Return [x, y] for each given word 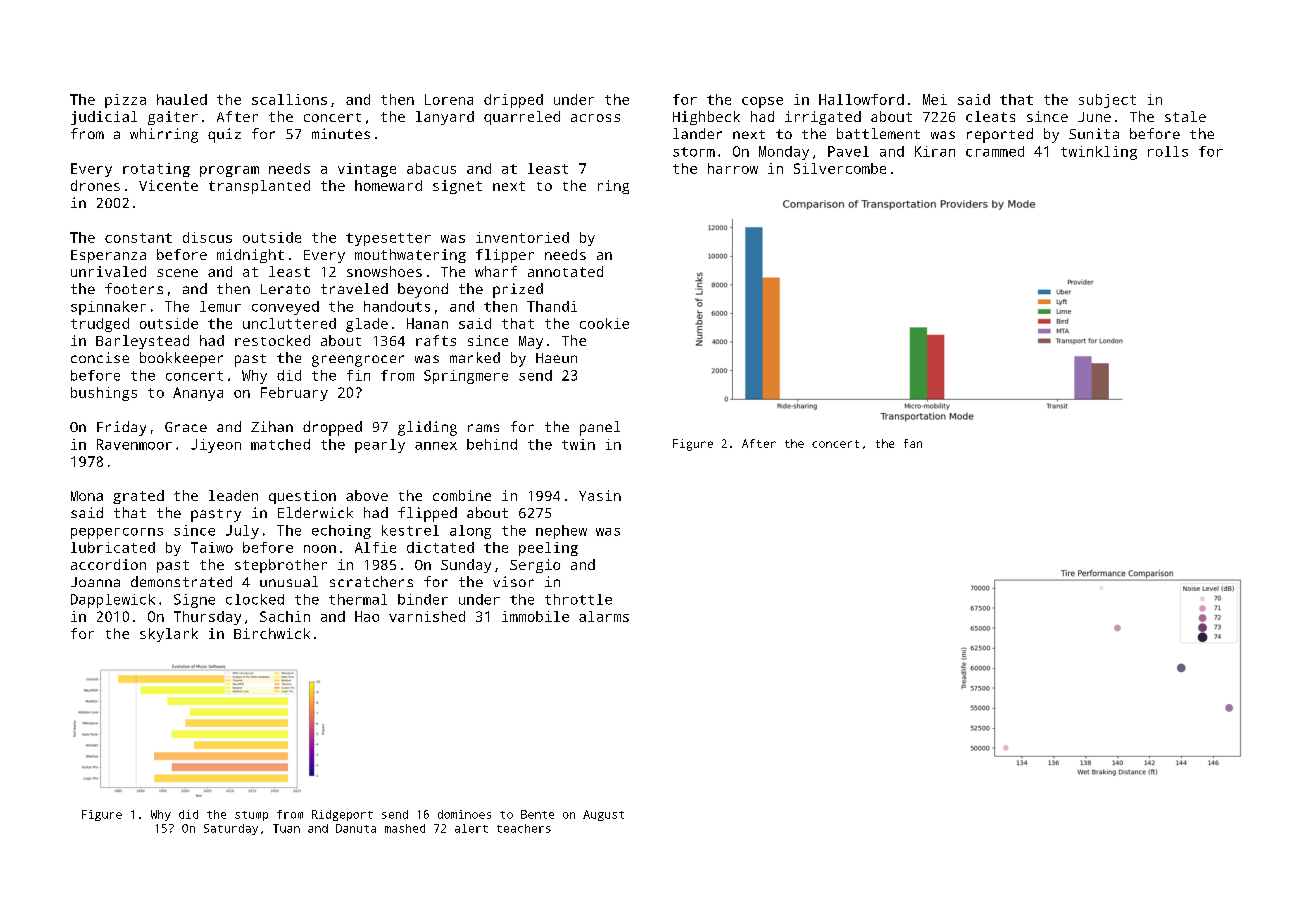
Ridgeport [342, 815]
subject [1107, 101]
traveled [354, 288]
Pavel [848, 151]
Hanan [427, 323]
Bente [537, 814]
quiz [224, 135]
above [367, 495]
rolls [1168, 151]
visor [513, 581]
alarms [604, 616]
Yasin [600, 495]
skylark [169, 635]
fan [913, 443]
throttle [578, 599]
